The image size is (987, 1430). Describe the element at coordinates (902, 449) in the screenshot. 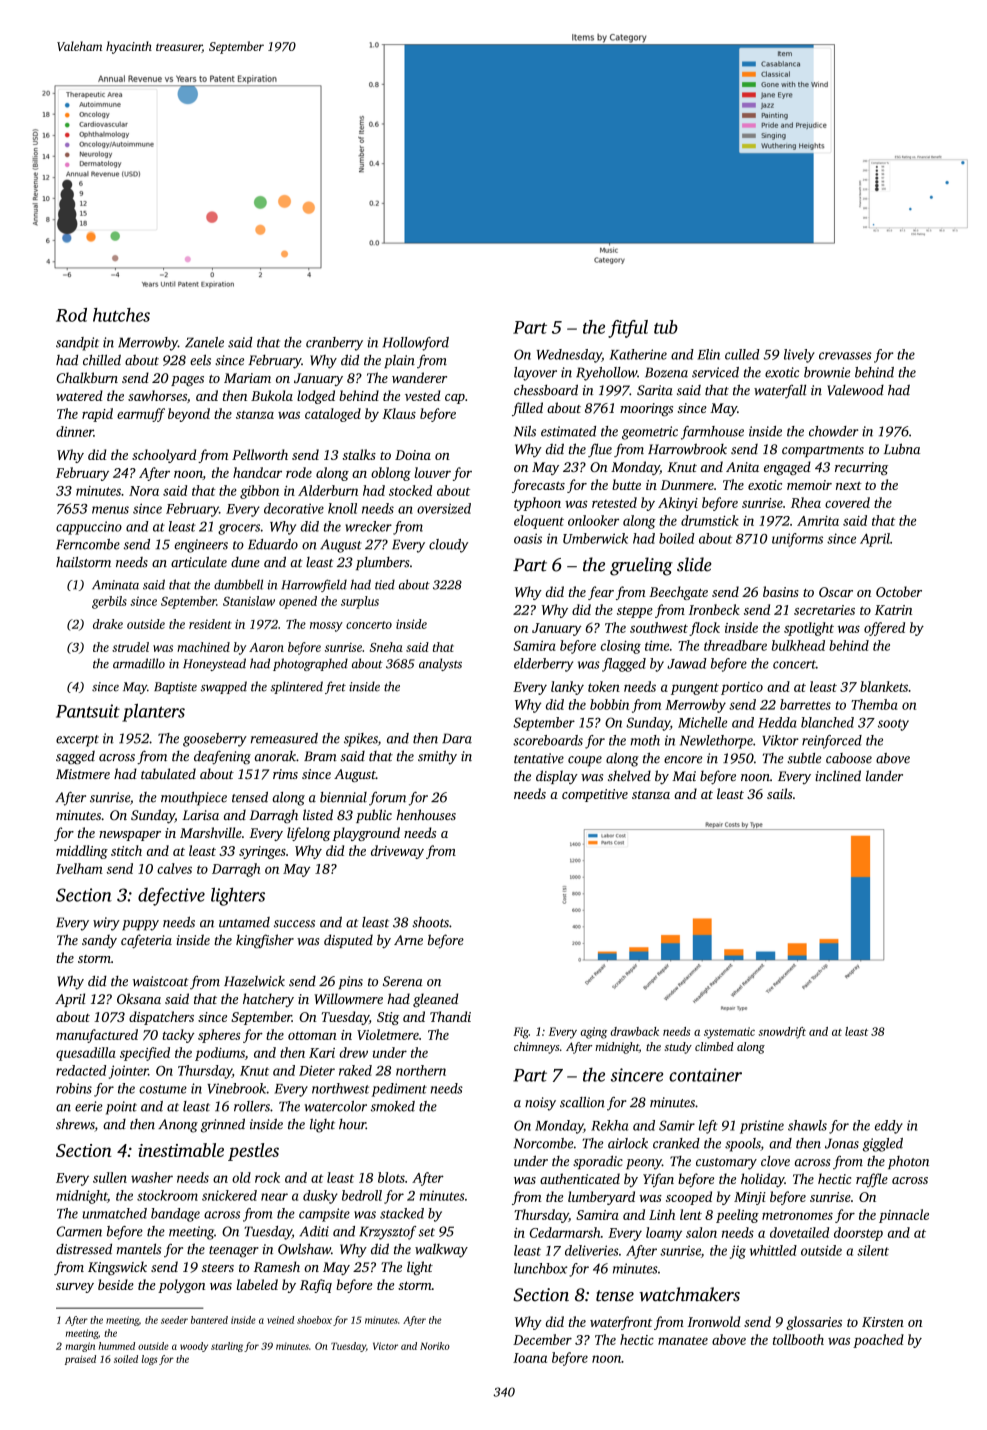

I see `Lubna` at that location.
